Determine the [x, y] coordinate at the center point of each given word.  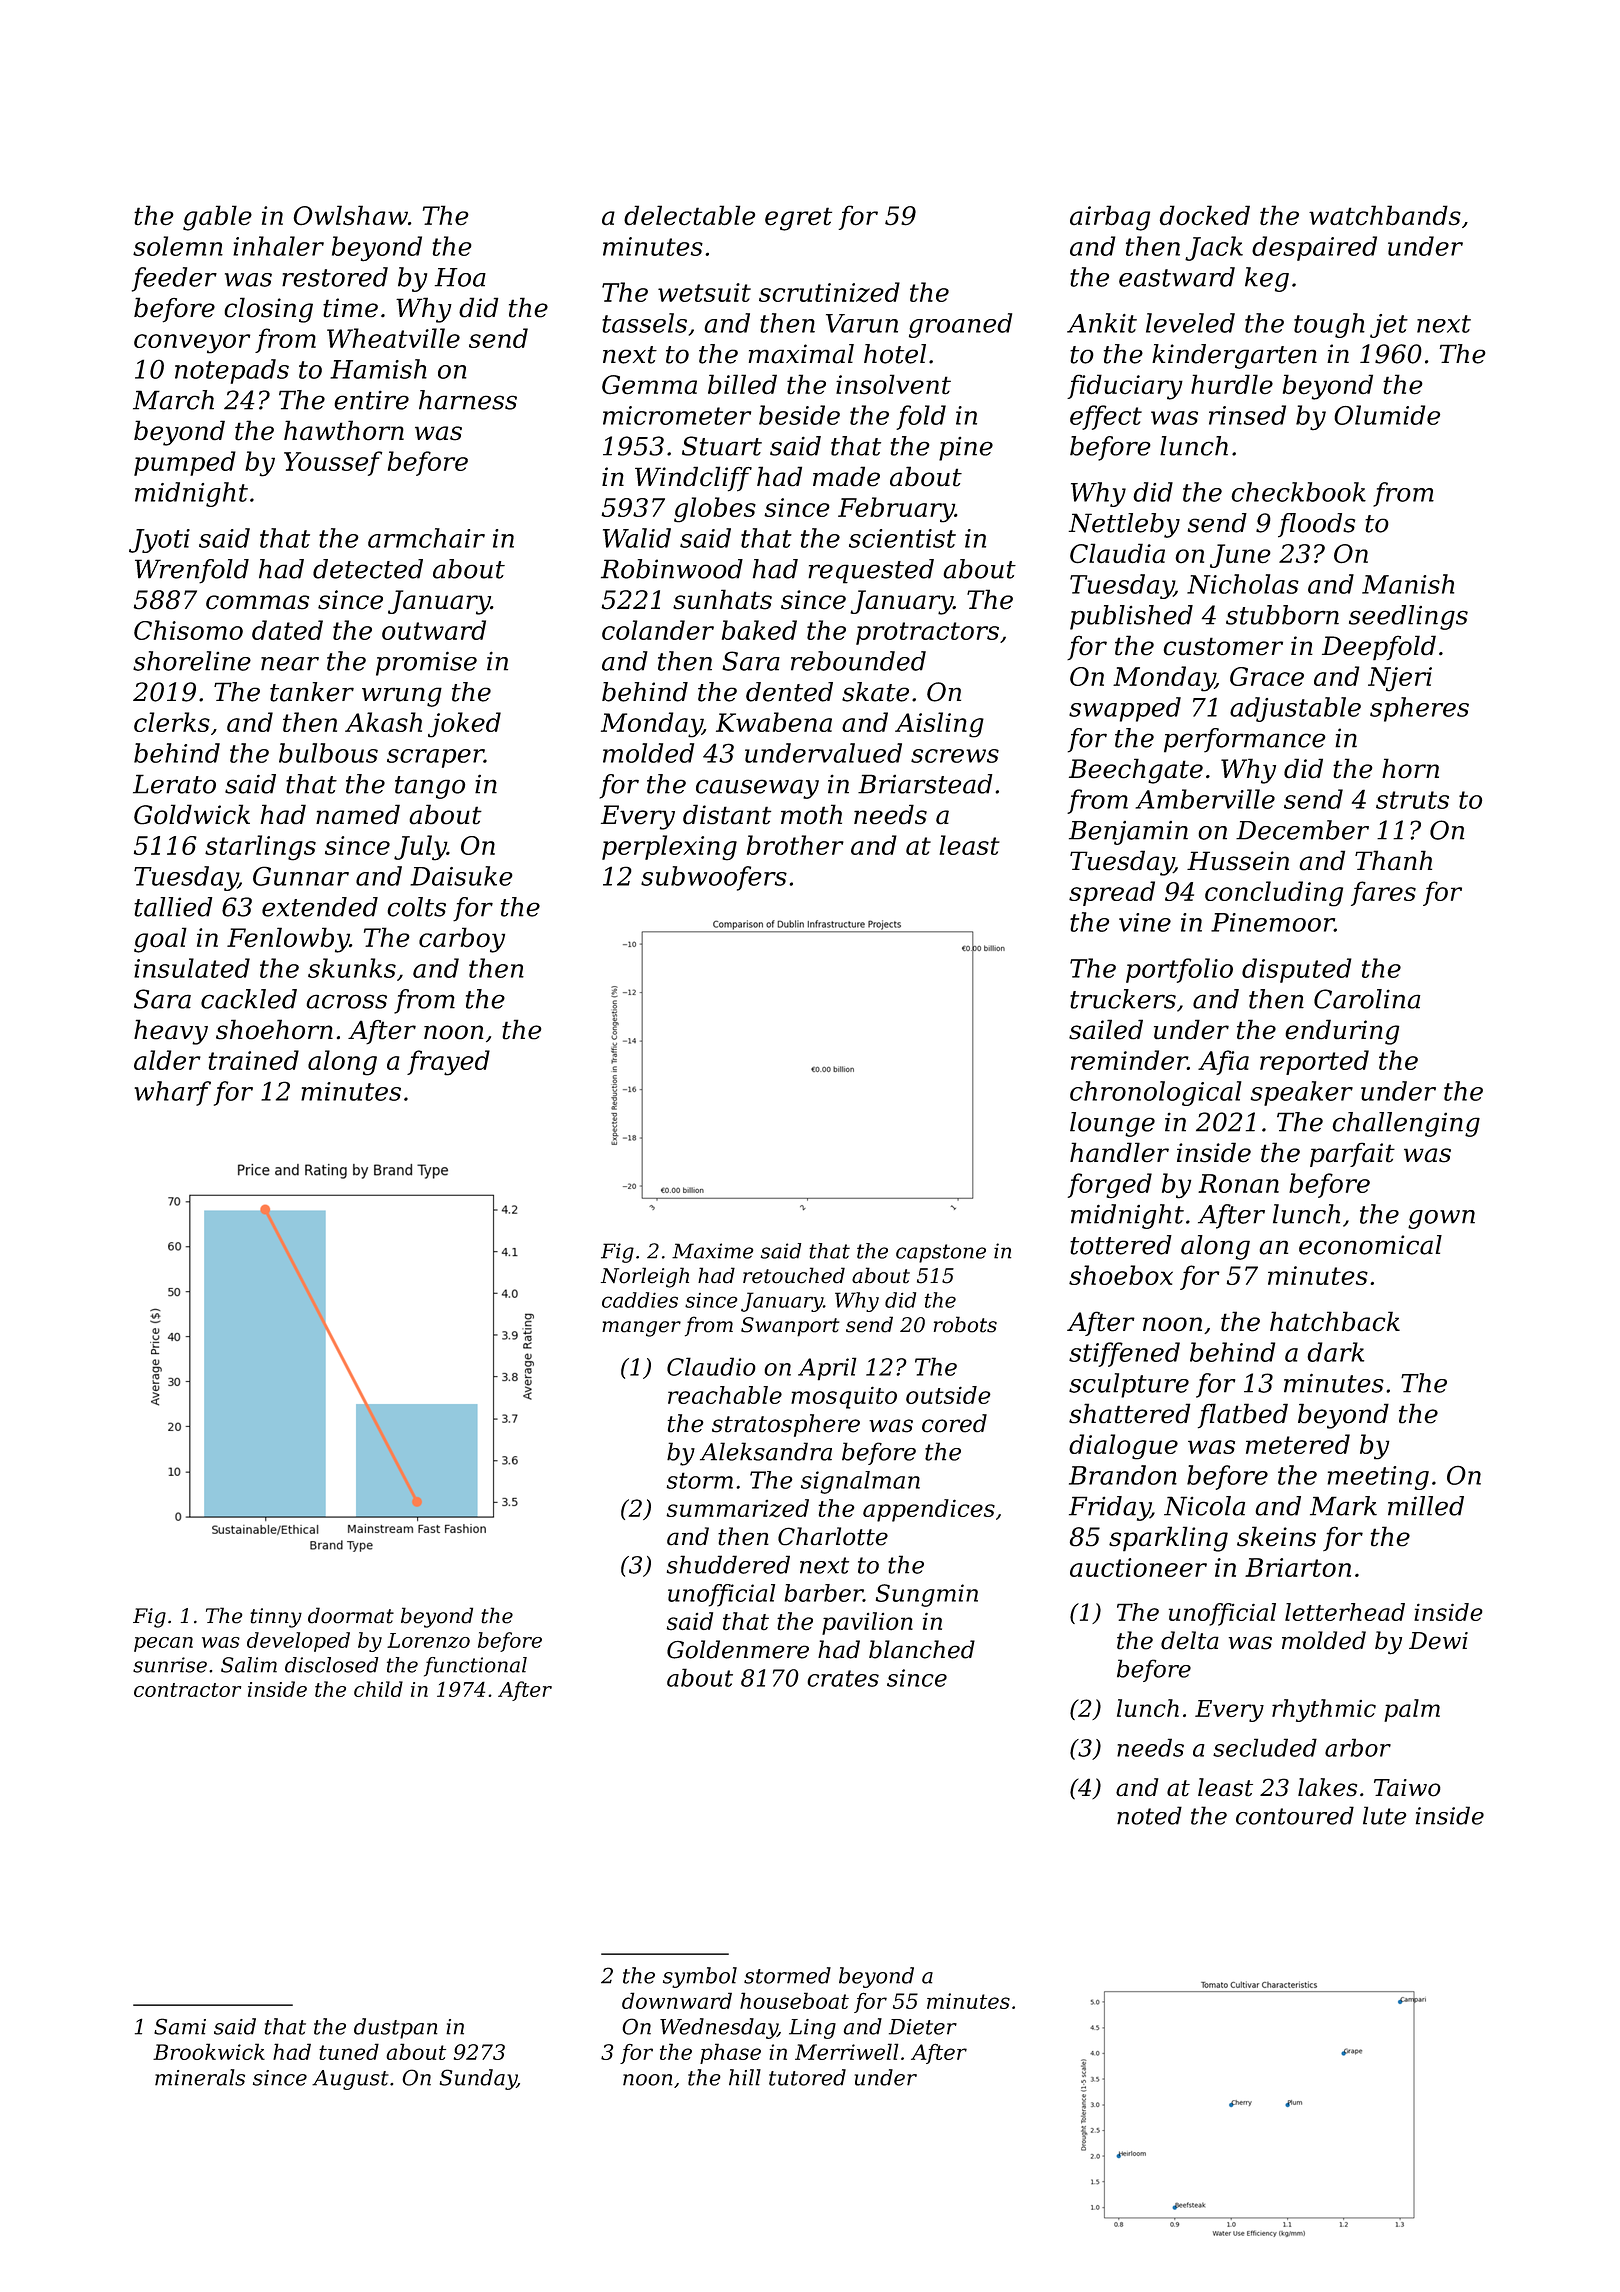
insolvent [893, 384]
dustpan [396, 2028]
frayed [448, 1063]
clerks [172, 722]
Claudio [711, 1366]
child [378, 1689]
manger [641, 1329]
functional [475, 1667]
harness [468, 400]
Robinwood [672, 569]
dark [1335, 1352]
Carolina [1367, 999]
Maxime [713, 1251]
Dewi [1438, 1641]
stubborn [1282, 615]
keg [1267, 279]
